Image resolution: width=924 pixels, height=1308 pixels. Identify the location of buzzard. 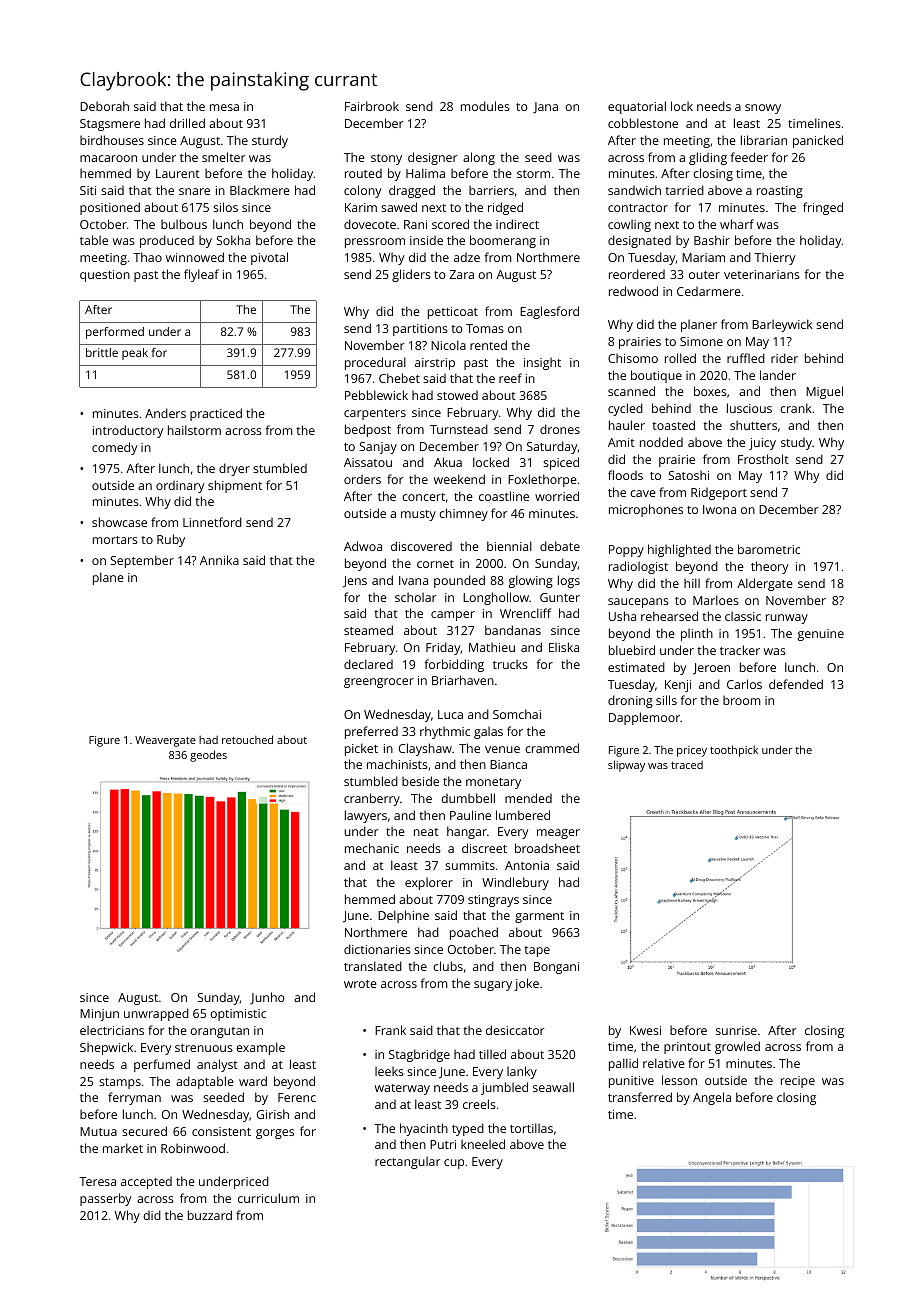
(210, 1215).
